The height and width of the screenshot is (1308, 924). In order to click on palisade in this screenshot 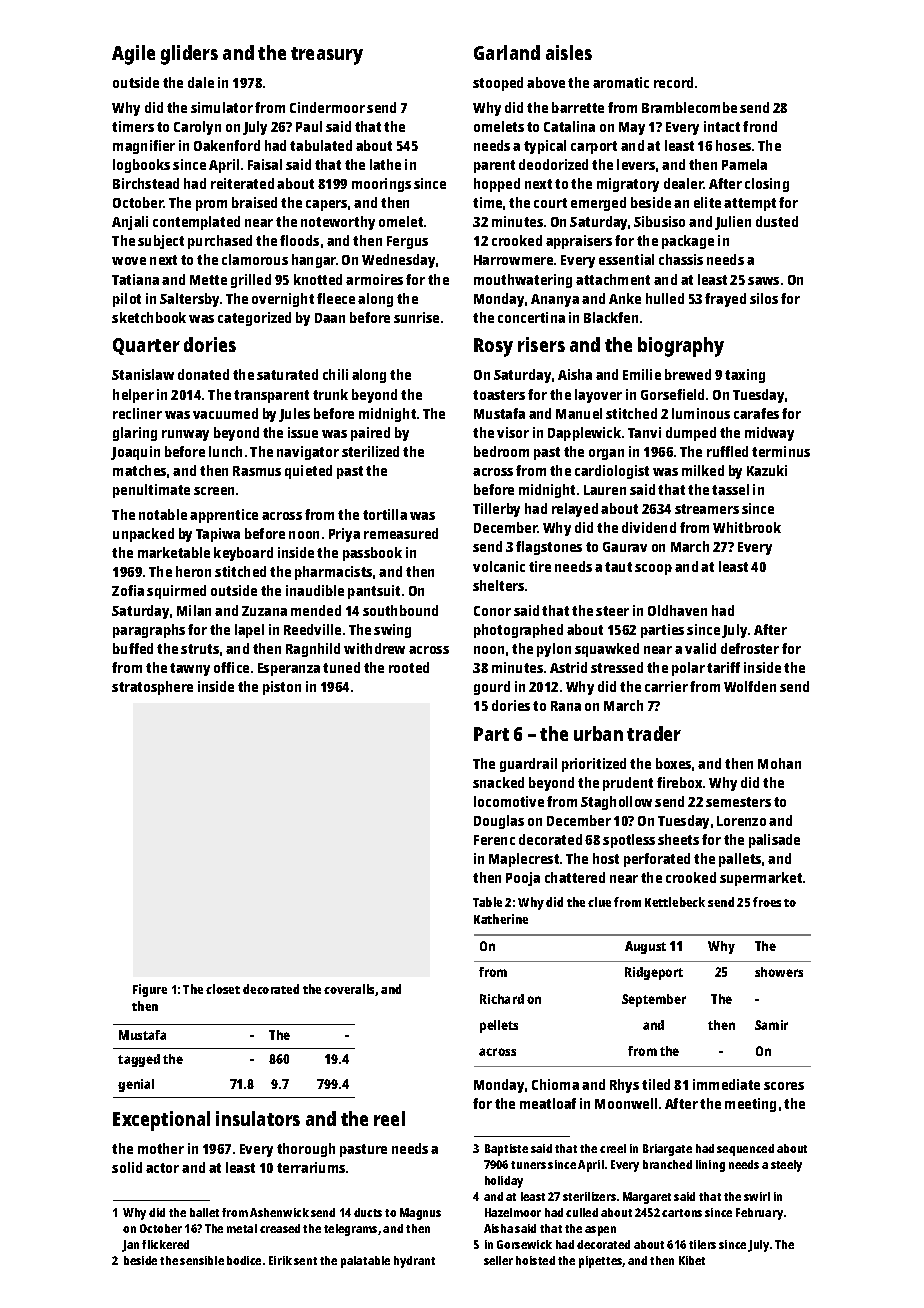, I will do `click(774, 841)`.
